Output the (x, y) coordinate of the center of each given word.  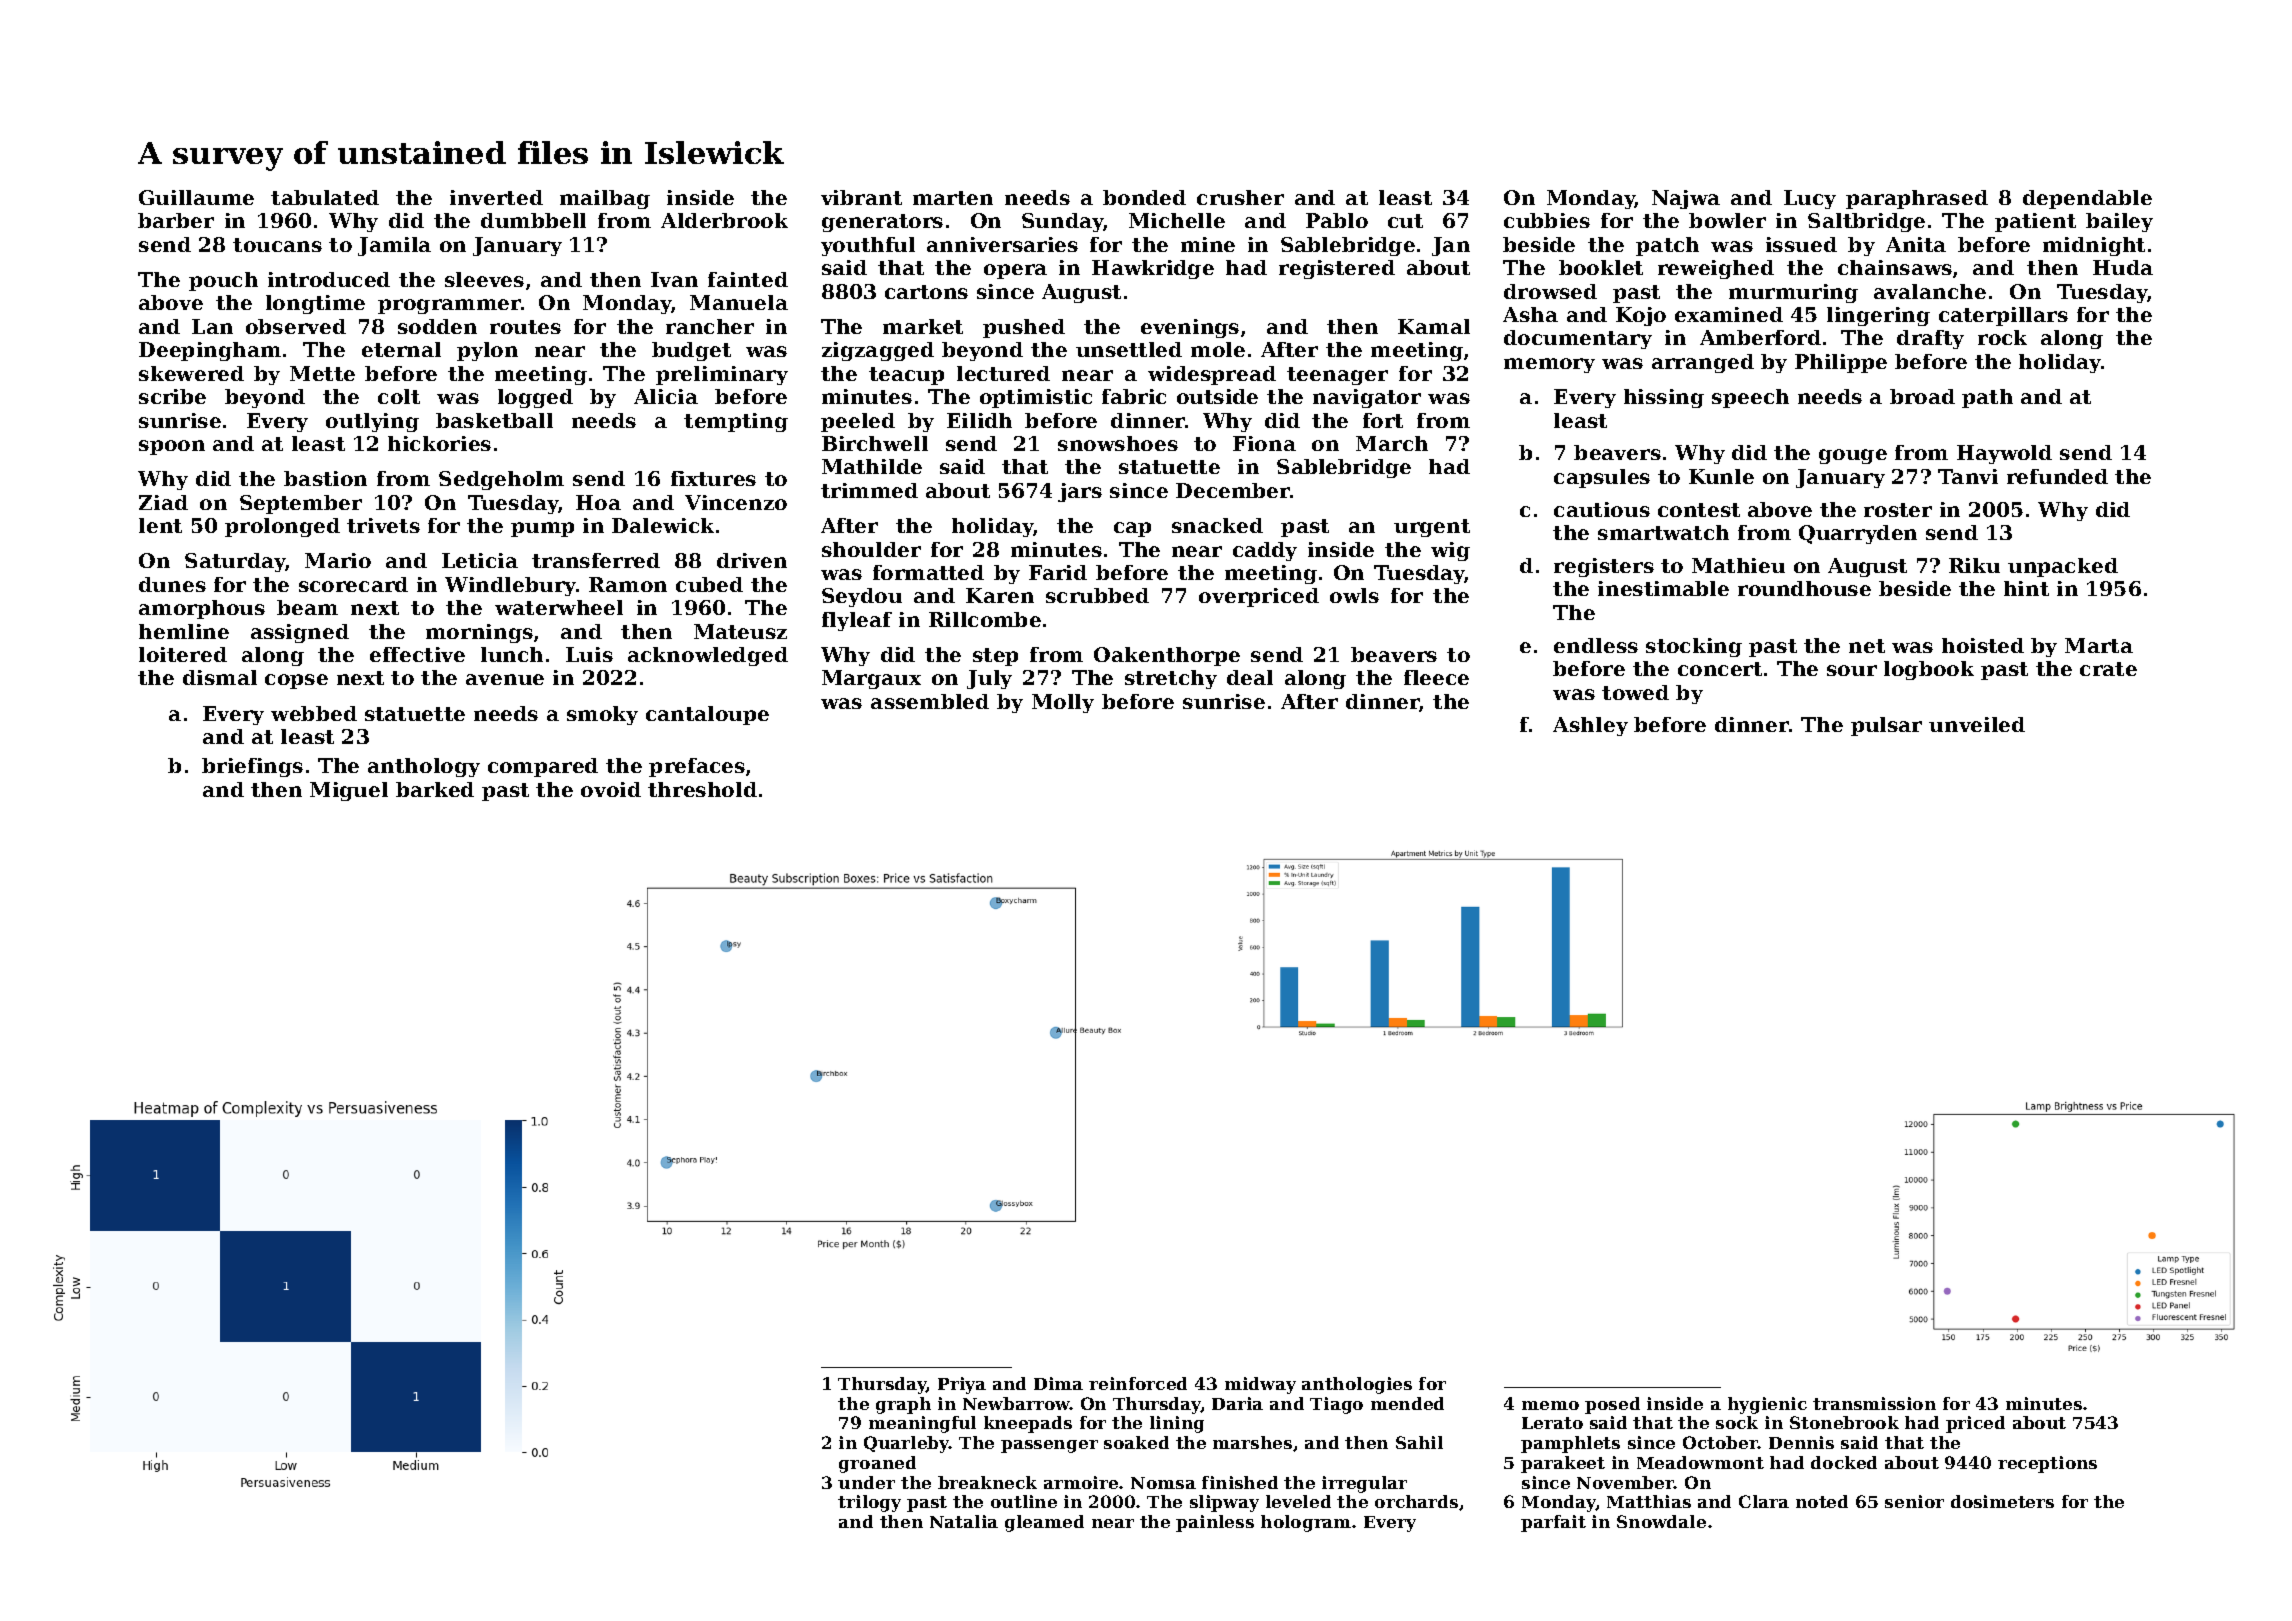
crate (2108, 669)
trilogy (869, 1503)
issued (1801, 244)
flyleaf (857, 621)
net (1867, 646)
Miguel (349, 791)
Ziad (163, 502)
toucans (277, 245)
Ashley (1590, 726)
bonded (1144, 197)
